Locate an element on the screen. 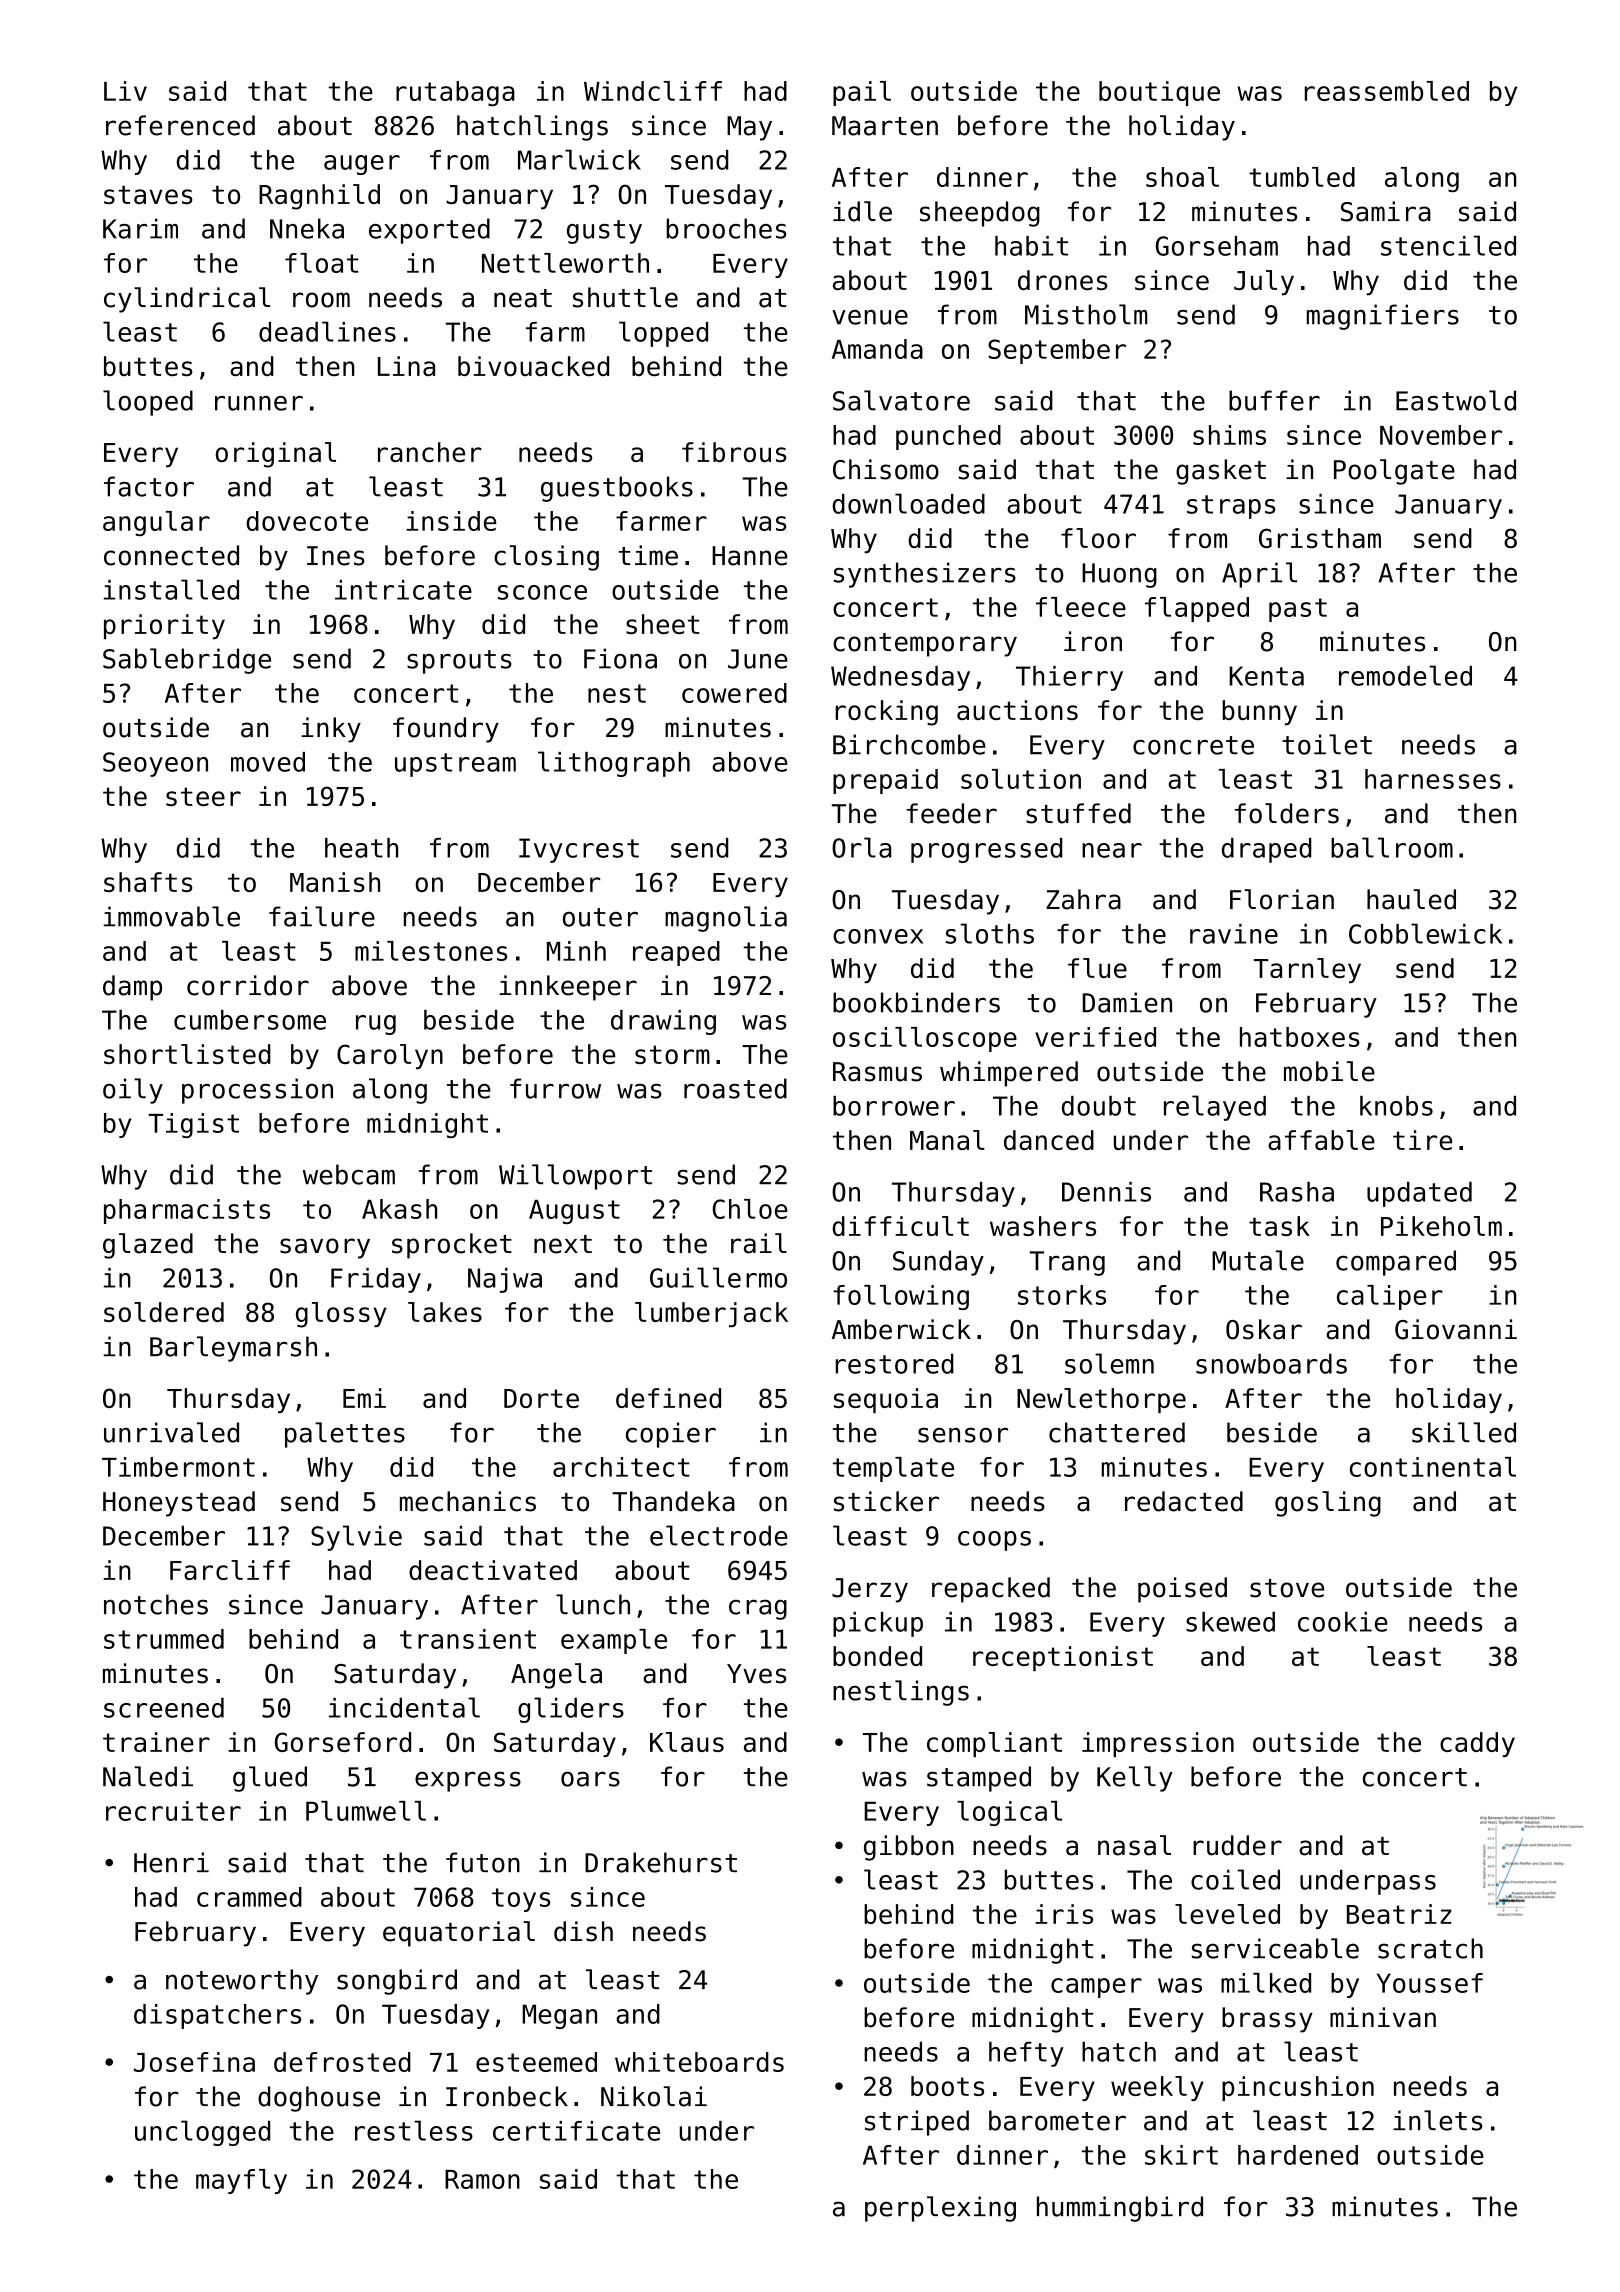 This screenshot has height=2292, width=1620. Marlwick is located at coordinates (579, 159).
